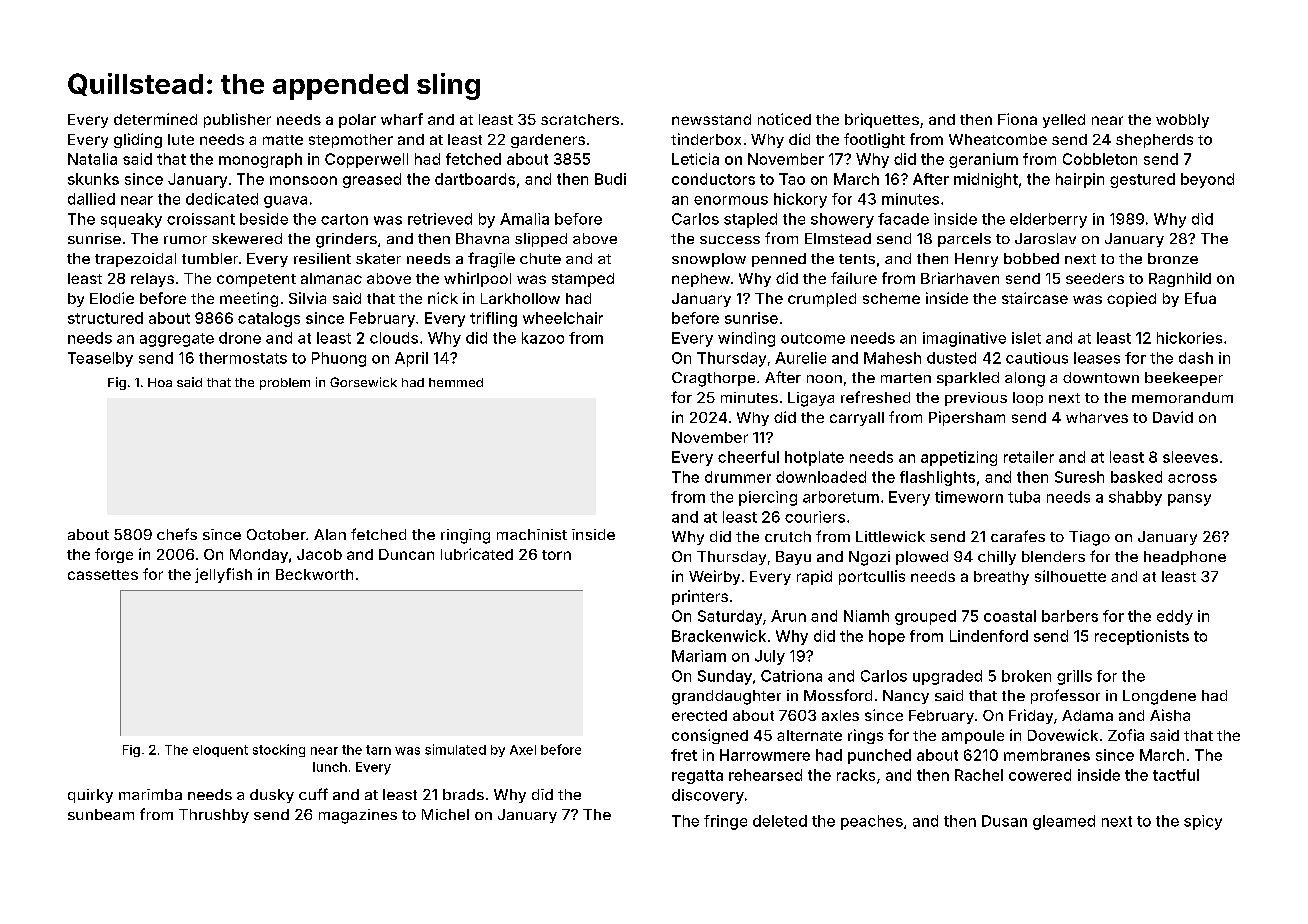 Image resolution: width=1308 pixels, height=924 pixels. Describe the element at coordinates (800, 200) in the screenshot. I see `hickory` at that location.
